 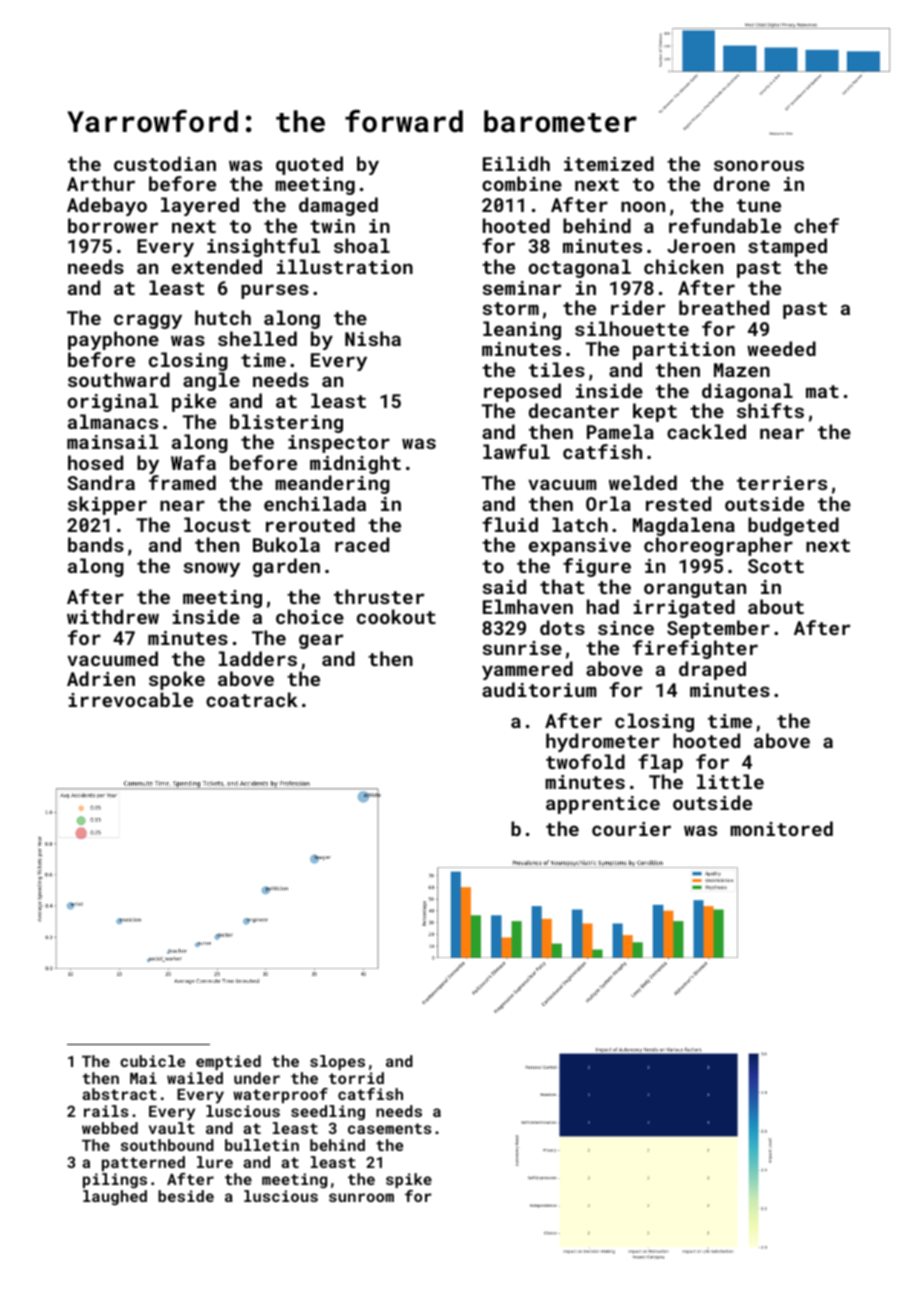 I want to click on casements, so click(x=390, y=1128).
